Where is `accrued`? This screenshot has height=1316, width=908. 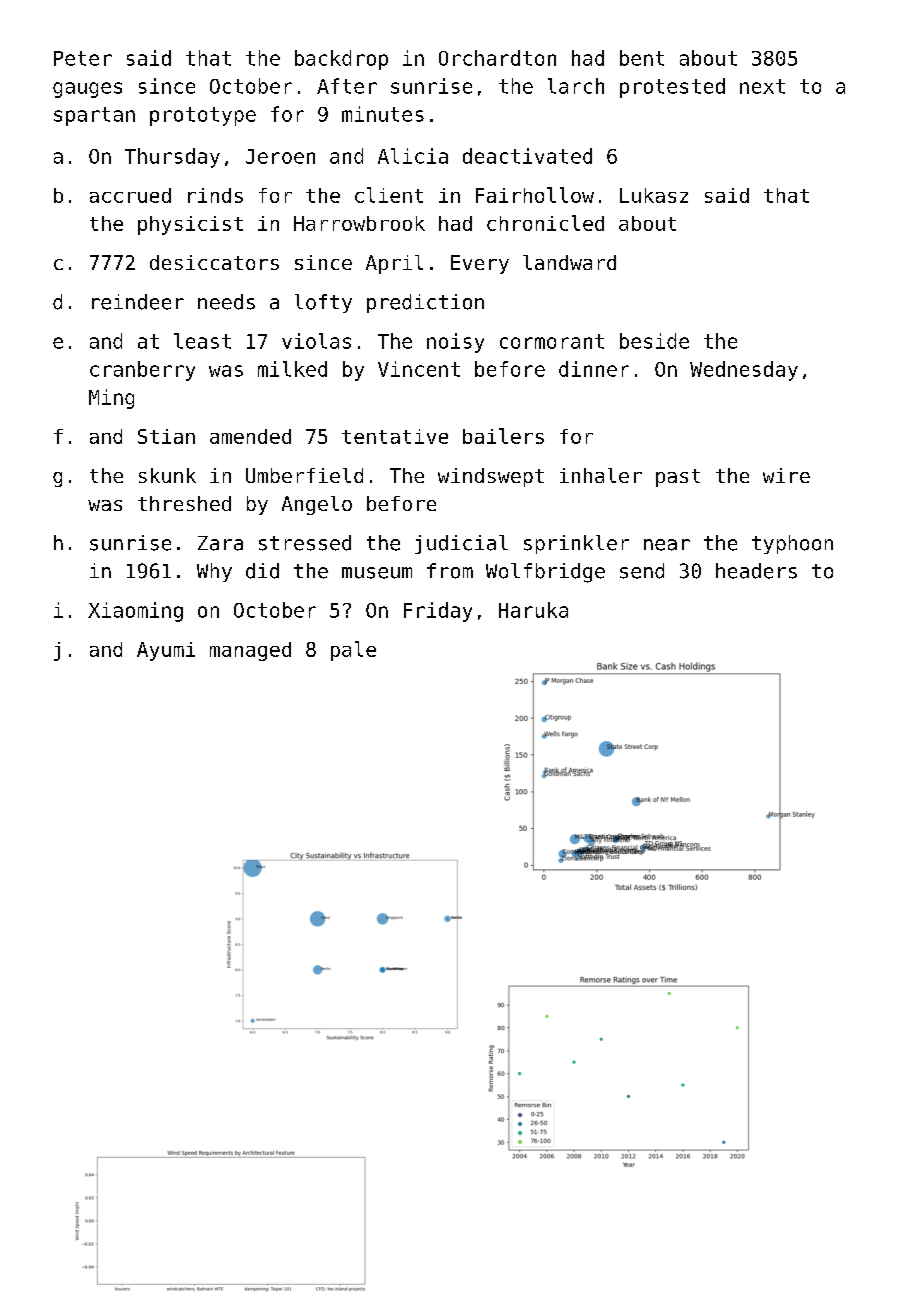
accrued is located at coordinates (130, 195).
